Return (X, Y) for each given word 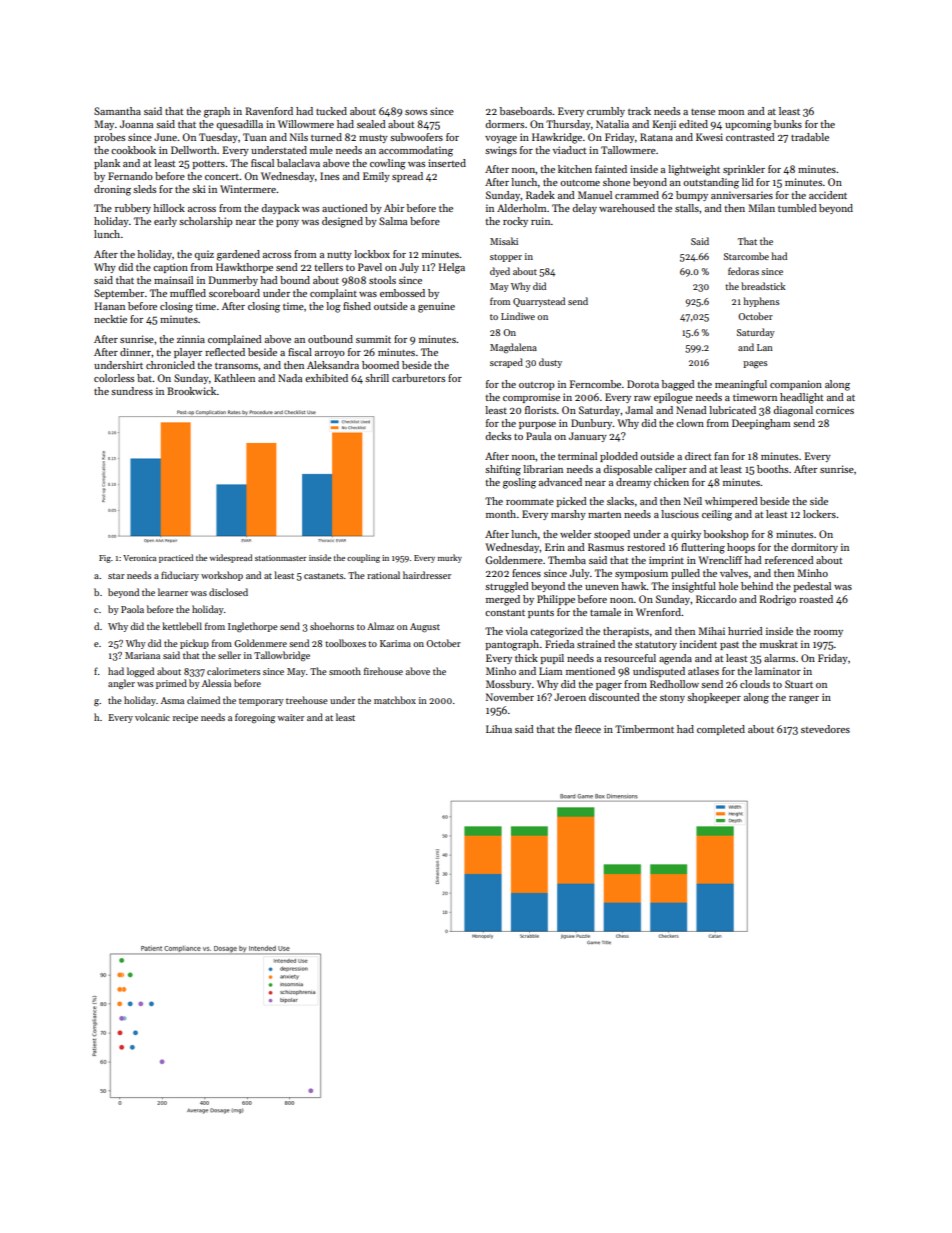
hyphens (761, 302)
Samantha (117, 111)
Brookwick (192, 391)
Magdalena (513, 348)
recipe (185, 718)
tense (703, 111)
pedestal (812, 587)
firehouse (383, 671)
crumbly (606, 112)
